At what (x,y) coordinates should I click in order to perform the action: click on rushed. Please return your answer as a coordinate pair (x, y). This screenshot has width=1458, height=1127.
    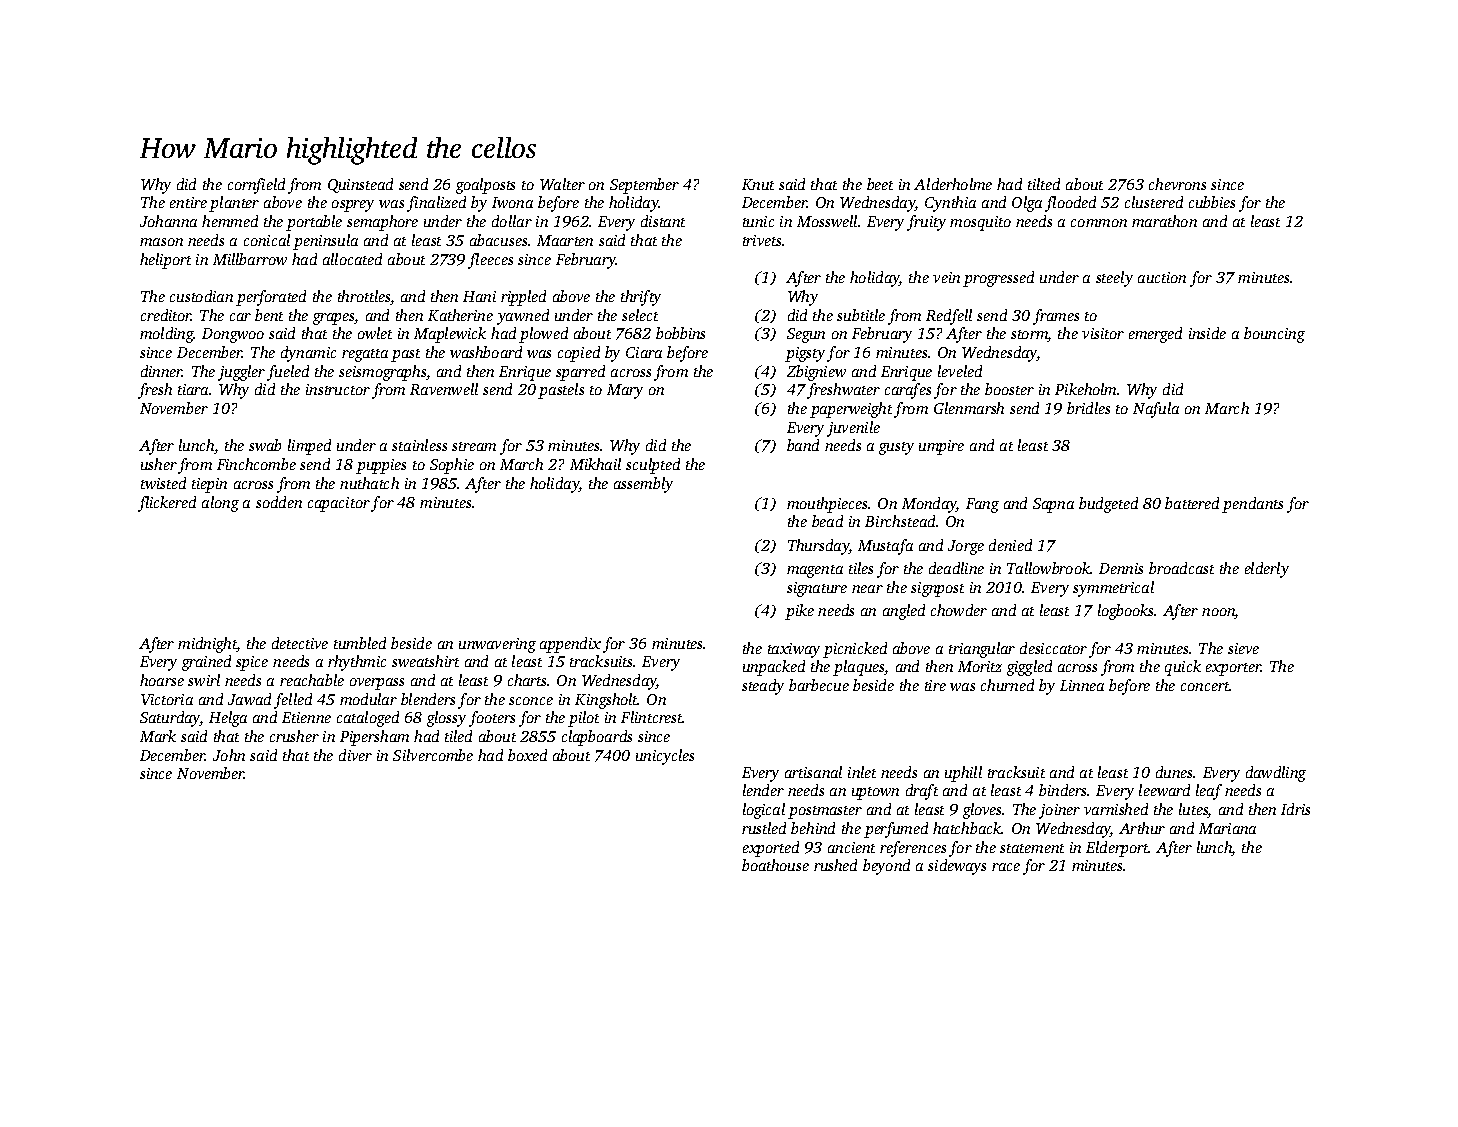
    Looking at the image, I should click on (835, 865).
